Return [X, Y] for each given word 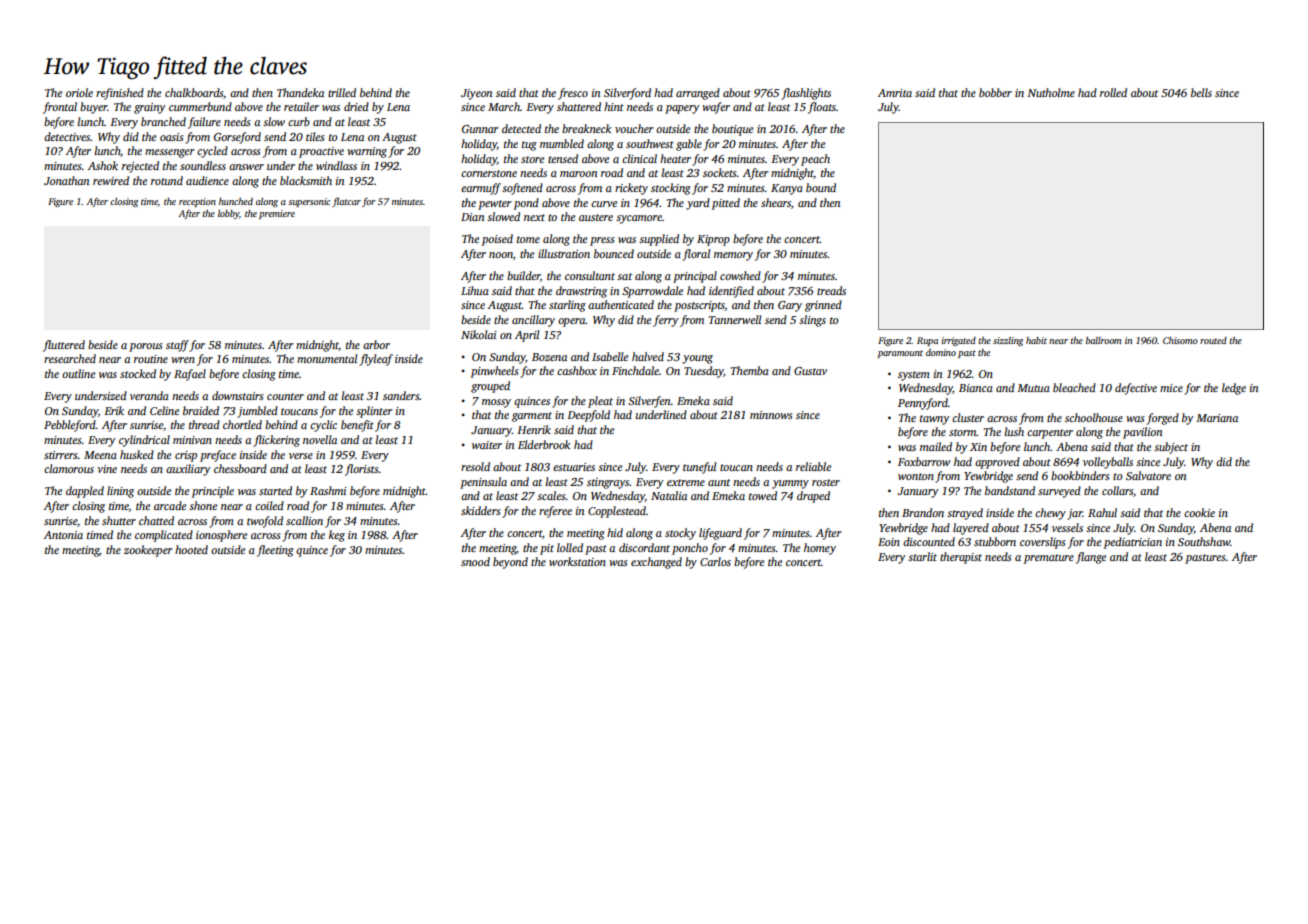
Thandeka [300, 92]
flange [1091, 558]
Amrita [895, 93]
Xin [978, 447]
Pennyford [923, 404]
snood [475, 561]
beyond [510, 563]
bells [1201, 92]
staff [177, 346]
